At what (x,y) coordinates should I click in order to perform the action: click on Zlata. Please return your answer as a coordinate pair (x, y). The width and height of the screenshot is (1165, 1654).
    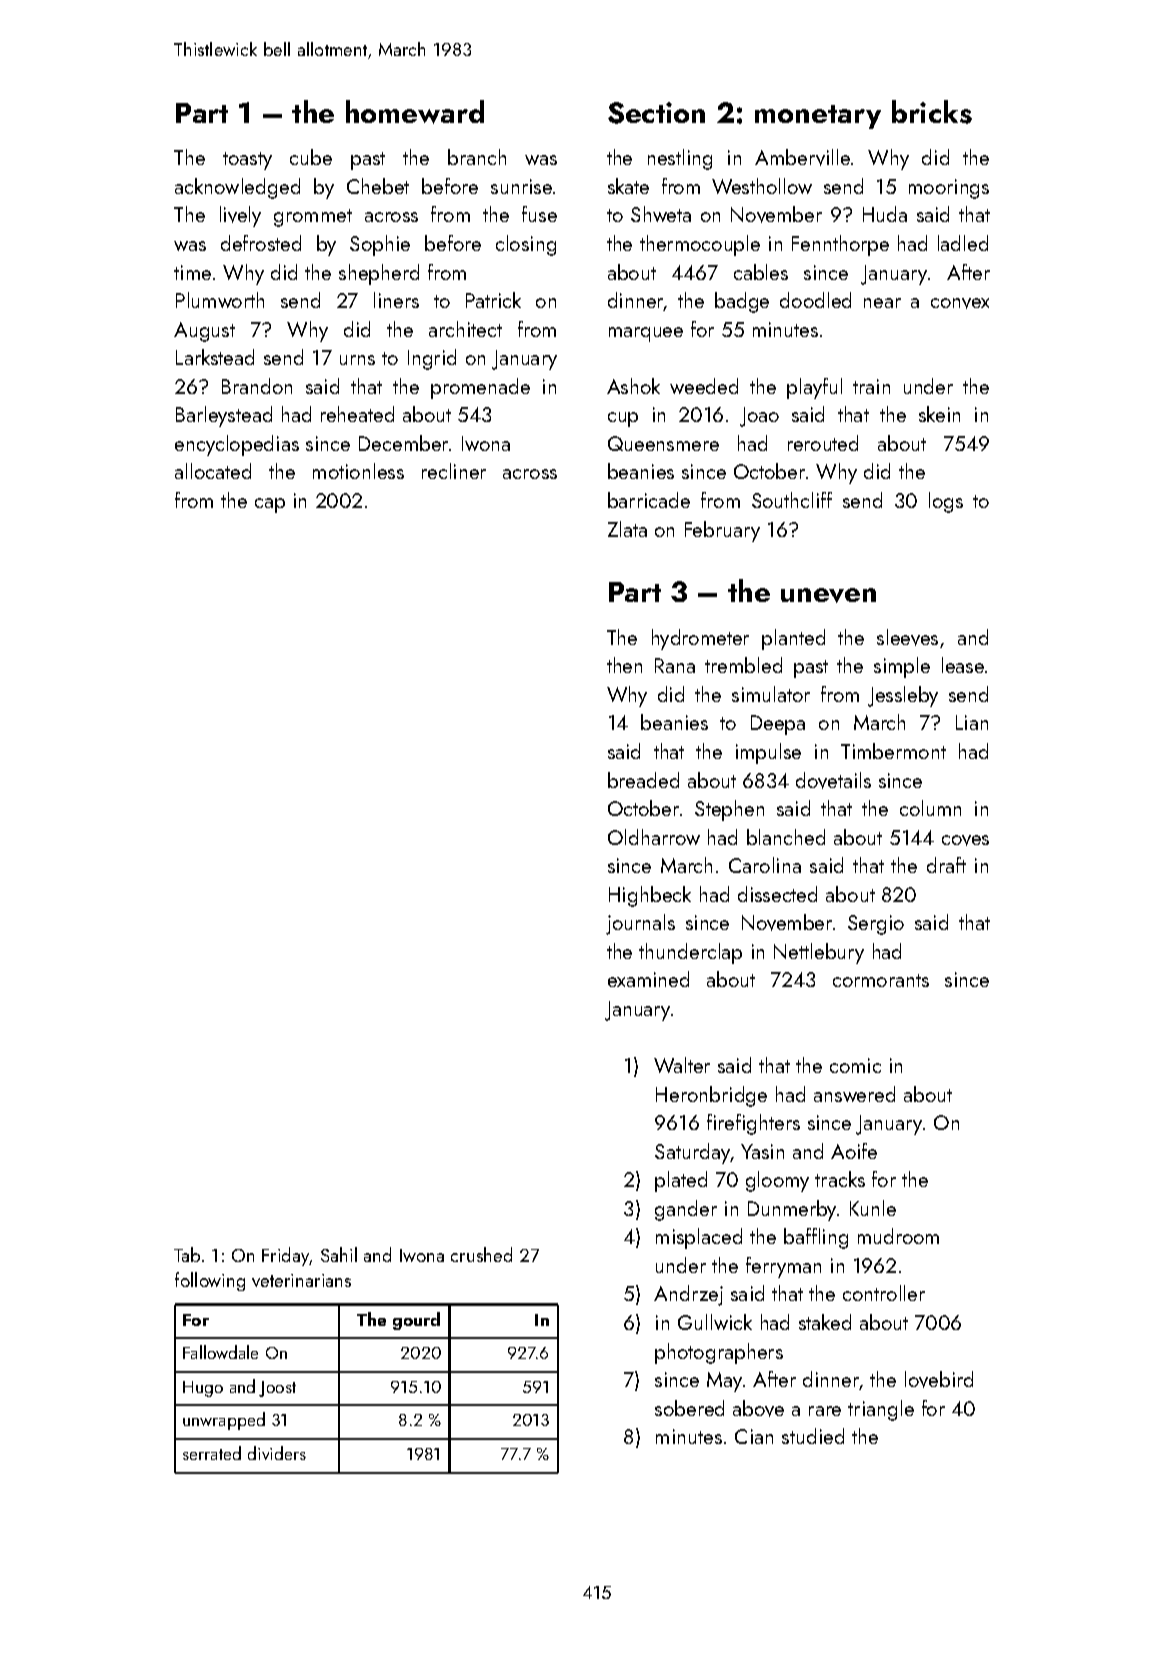
    Looking at the image, I should click on (627, 529).
